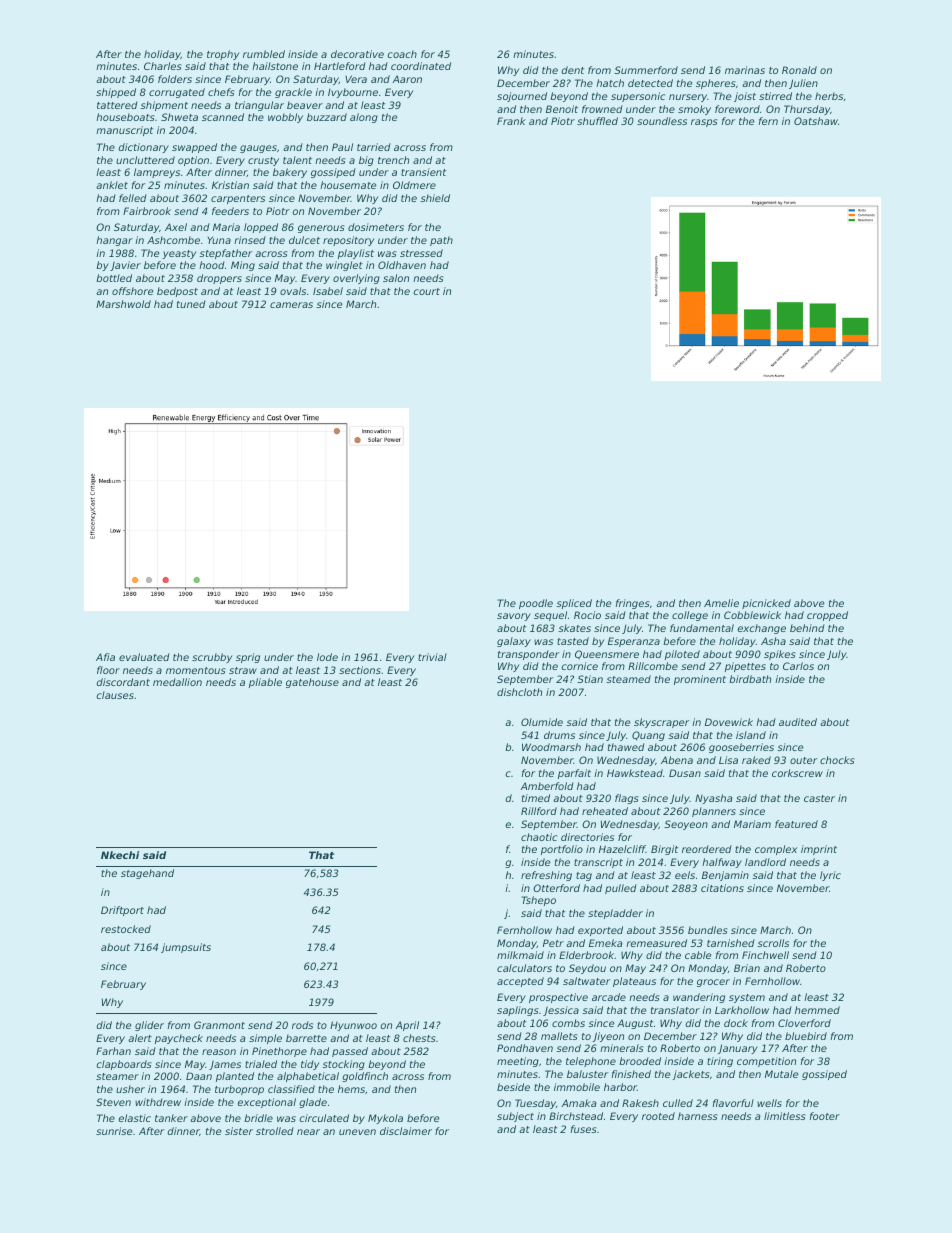 This screenshot has width=952, height=1233. Describe the element at coordinates (574, 604) in the screenshot. I see `spliced` at that location.
